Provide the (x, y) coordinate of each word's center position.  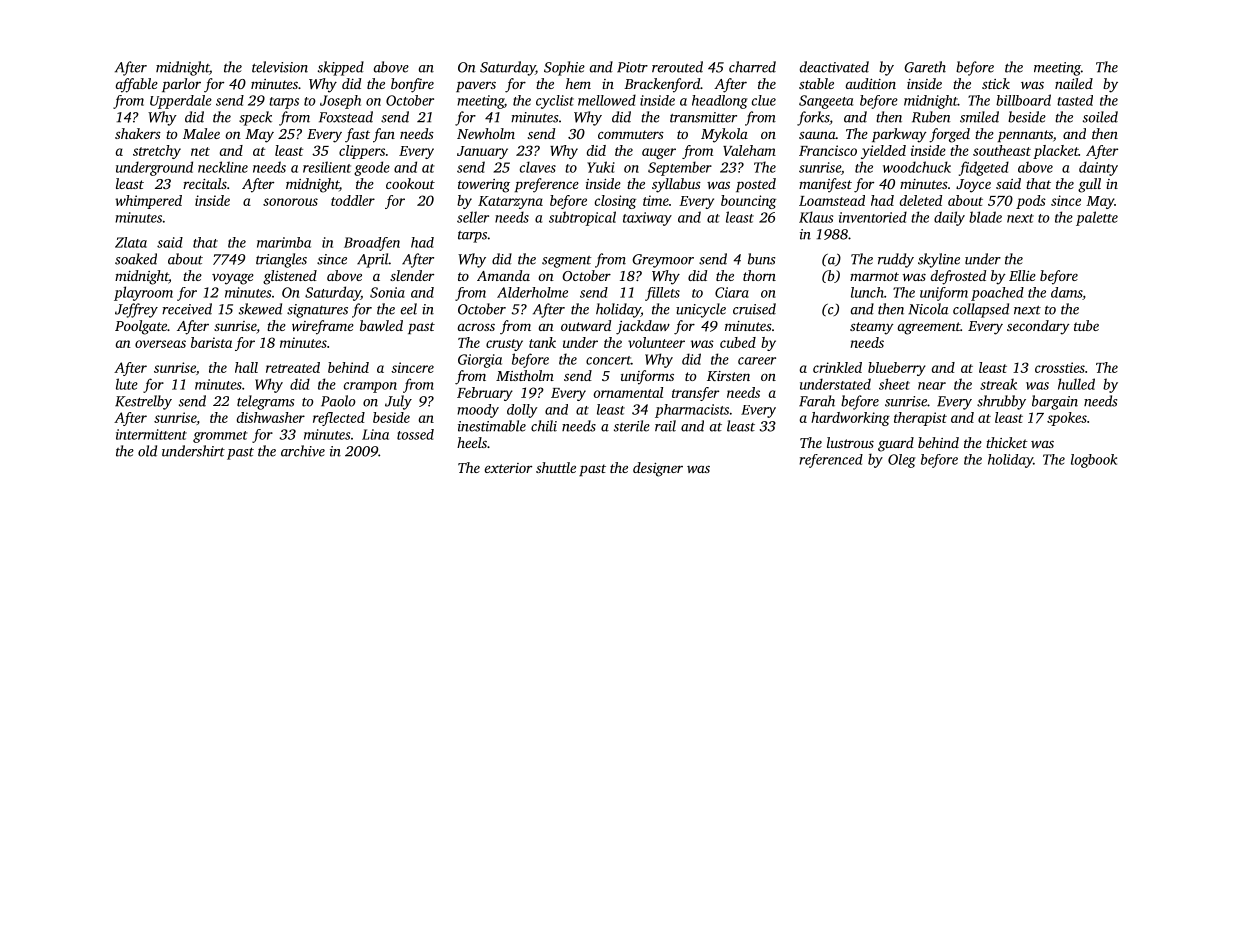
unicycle (701, 310)
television (280, 67)
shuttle (556, 467)
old (147, 451)
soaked (136, 259)
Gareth (925, 67)
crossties (1060, 367)
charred (752, 67)
